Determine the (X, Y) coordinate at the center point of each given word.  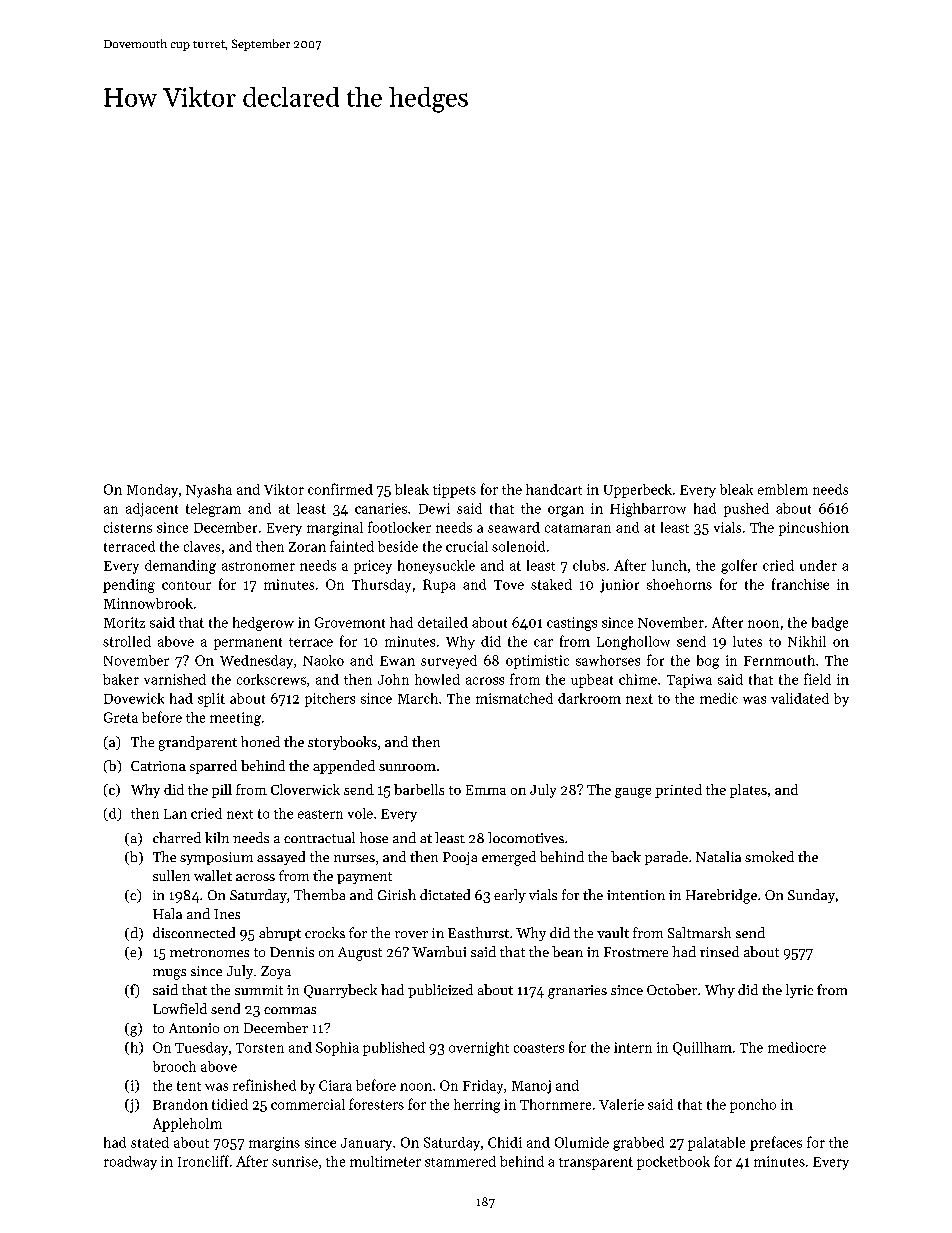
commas (290, 1010)
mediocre (797, 1047)
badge (830, 624)
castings (572, 624)
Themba (319, 894)
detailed (443, 622)
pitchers (330, 700)
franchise (800, 584)
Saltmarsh (699, 932)
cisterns (128, 527)
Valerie (621, 1104)
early (510, 896)
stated (150, 1142)
